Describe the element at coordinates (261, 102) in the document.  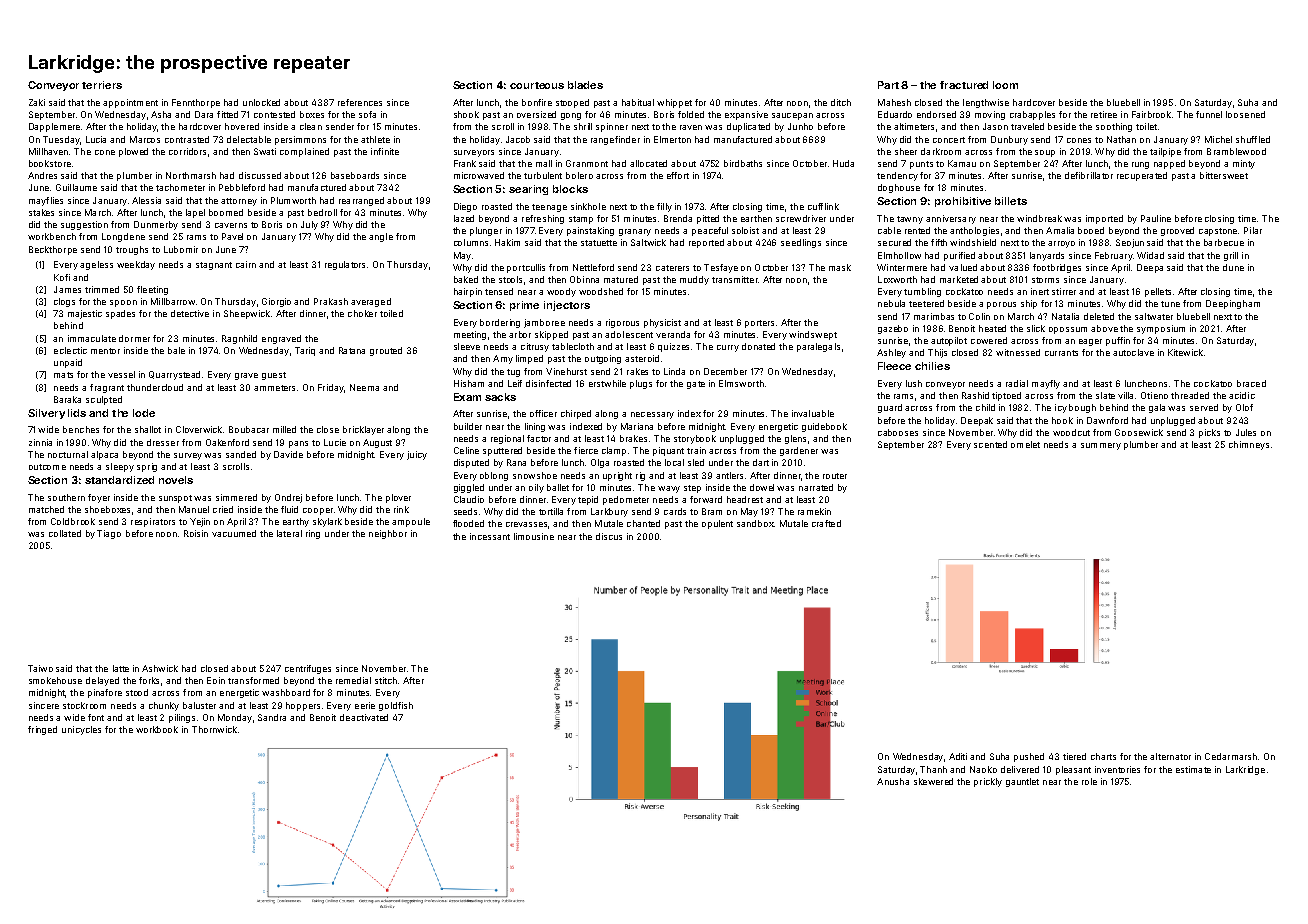
I see `unlocked` at that location.
